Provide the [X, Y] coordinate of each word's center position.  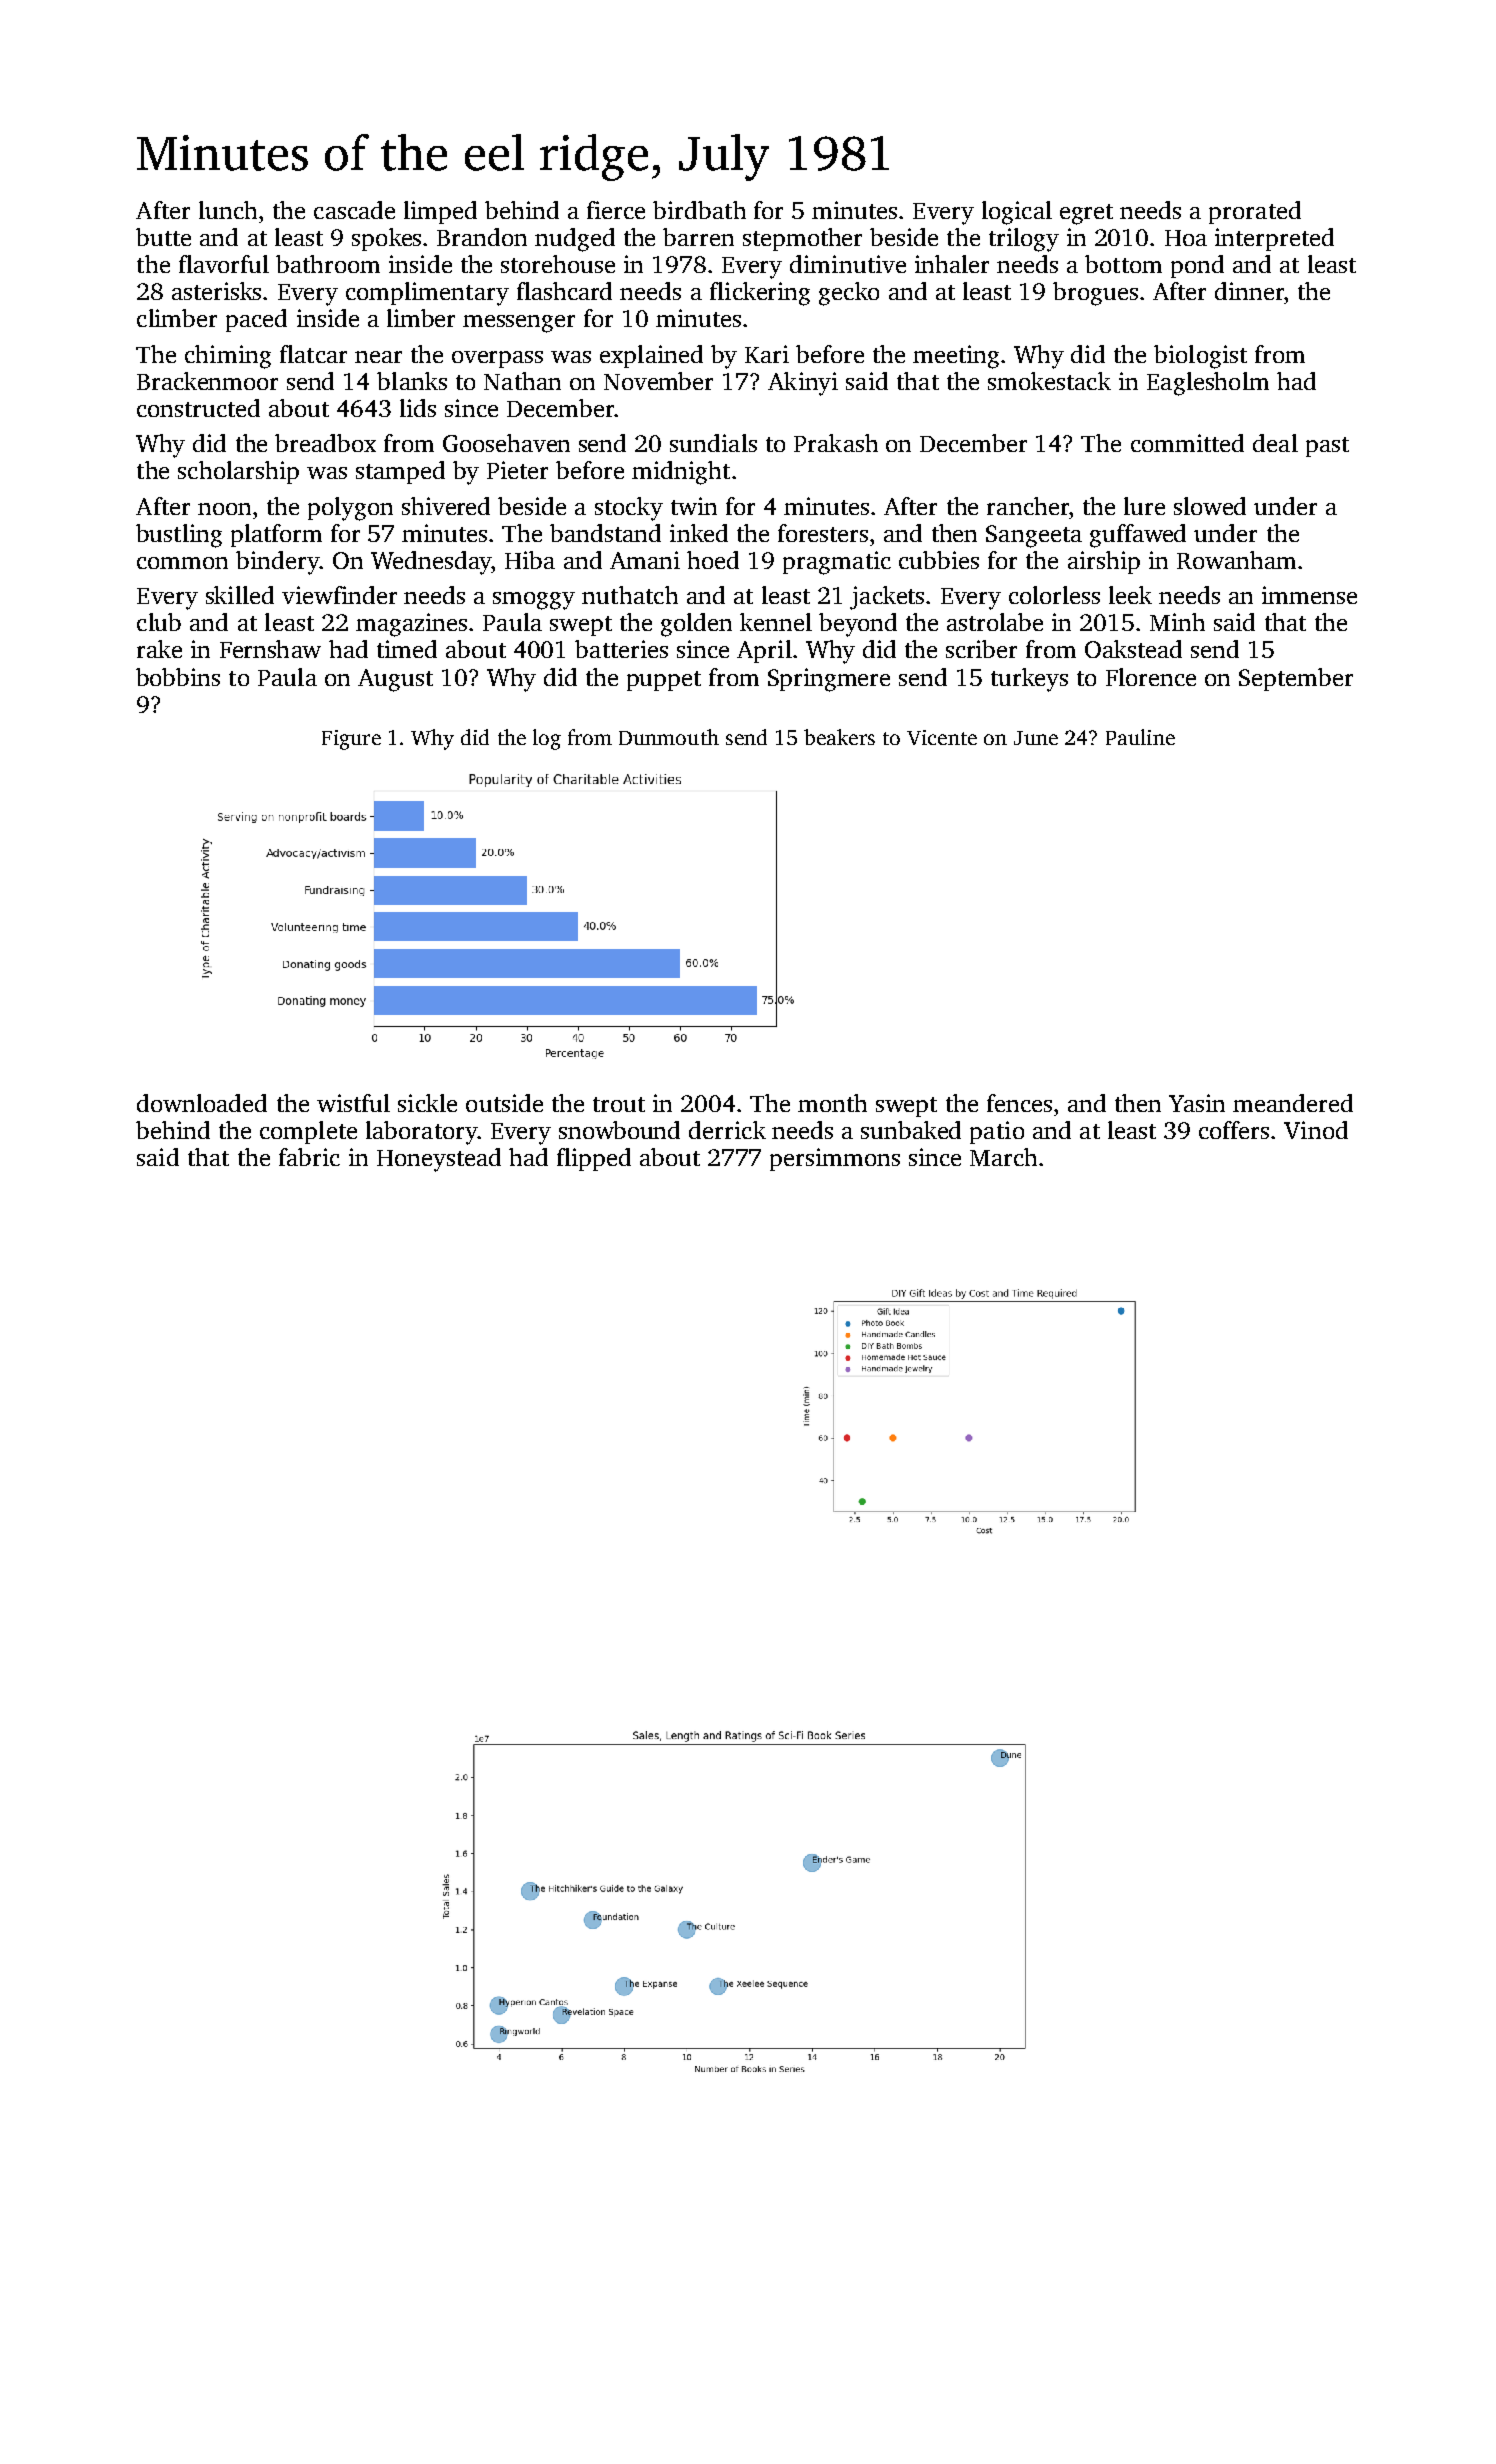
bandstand [605, 533]
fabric [309, 1157]
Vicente [942, 737]
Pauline [1140, 737]
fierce [616, 210]
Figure [351, 740]
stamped [400, 472]
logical [1017, 213]
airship [1104, 562]
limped [440, 212]
